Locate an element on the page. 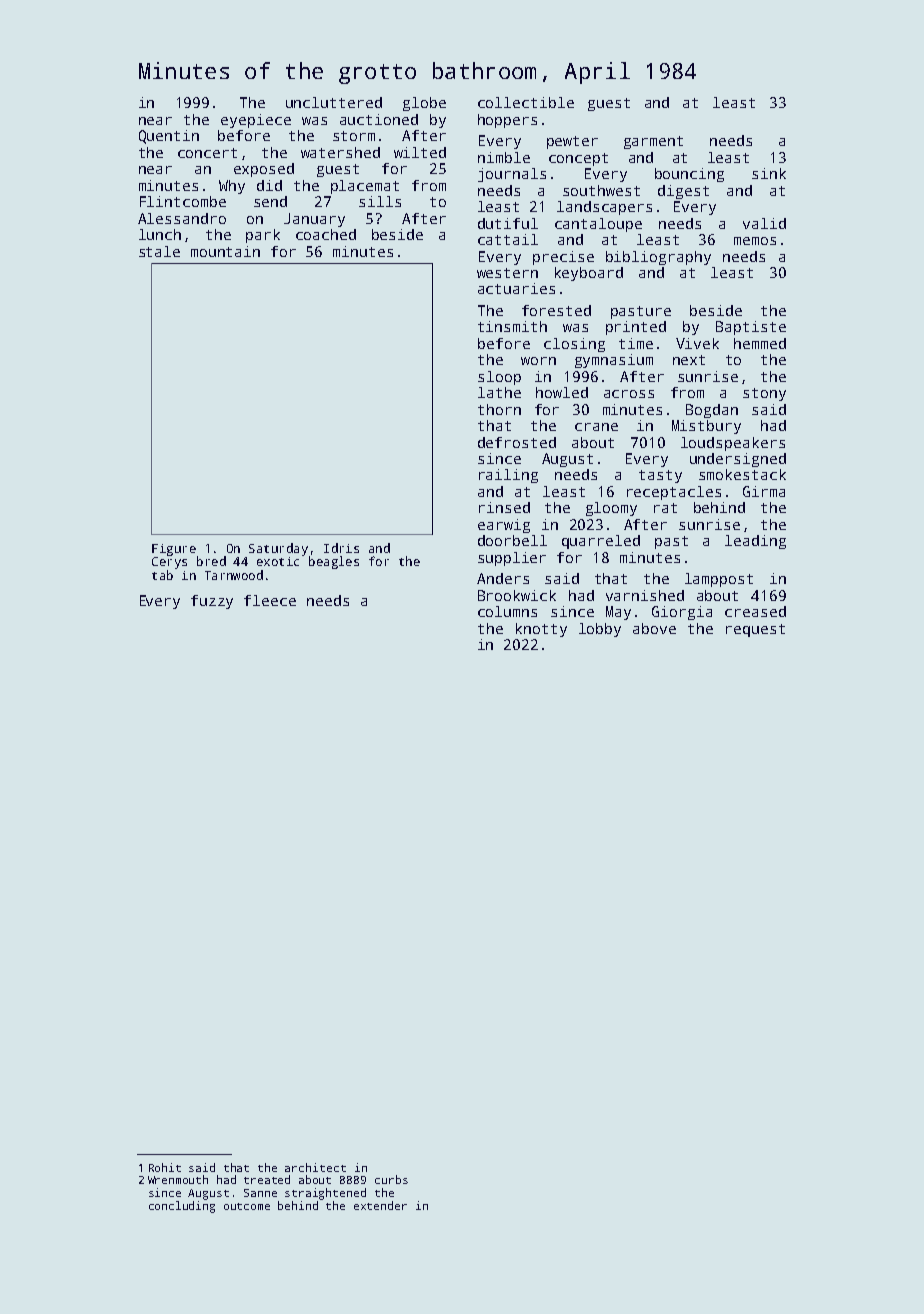  straightened is located at coordinates (325, 1194).
